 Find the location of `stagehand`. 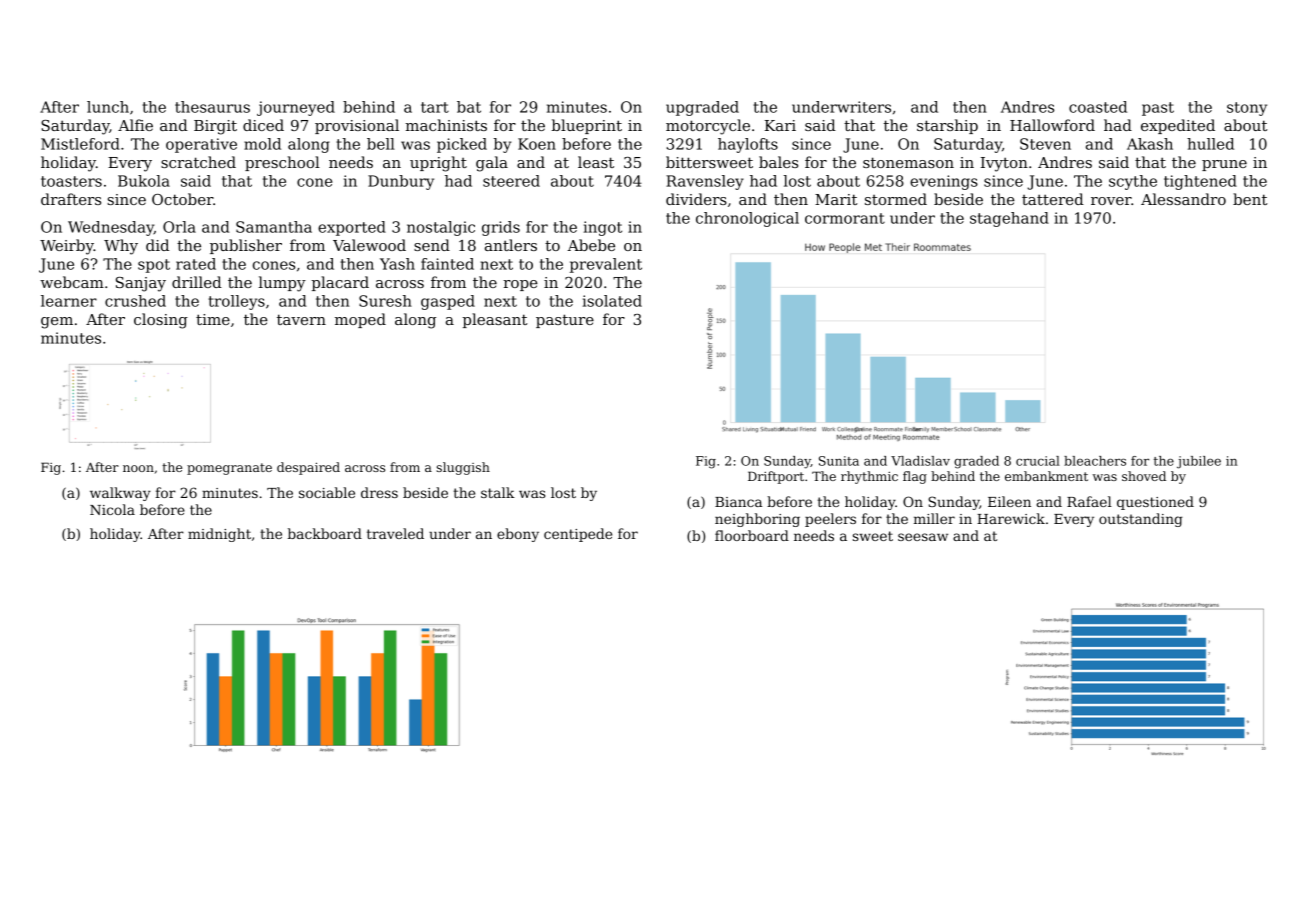

stagehand is located at coordinates (1009, 219).
